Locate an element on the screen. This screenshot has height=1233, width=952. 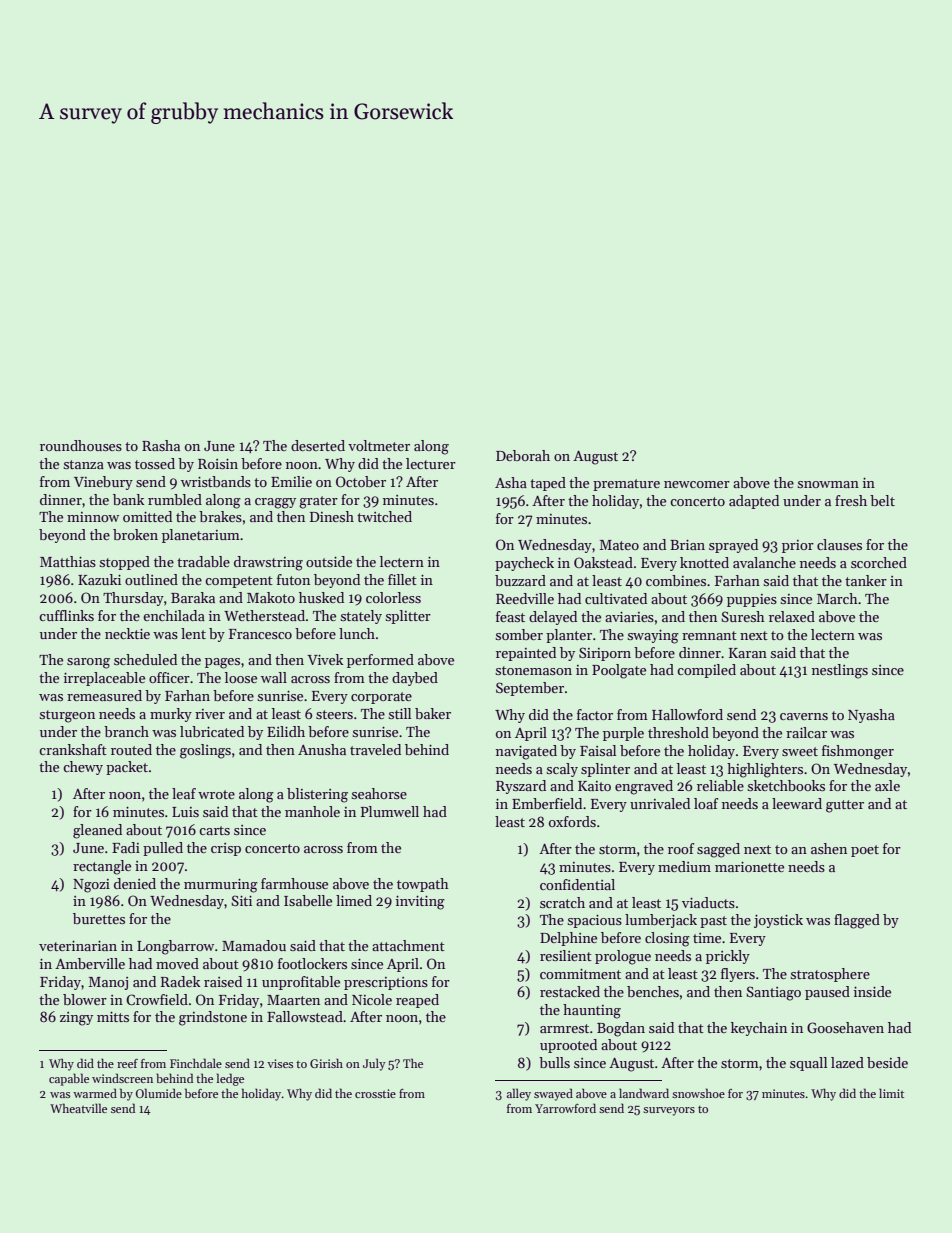
brakes is located at coordinates (220, 516).
